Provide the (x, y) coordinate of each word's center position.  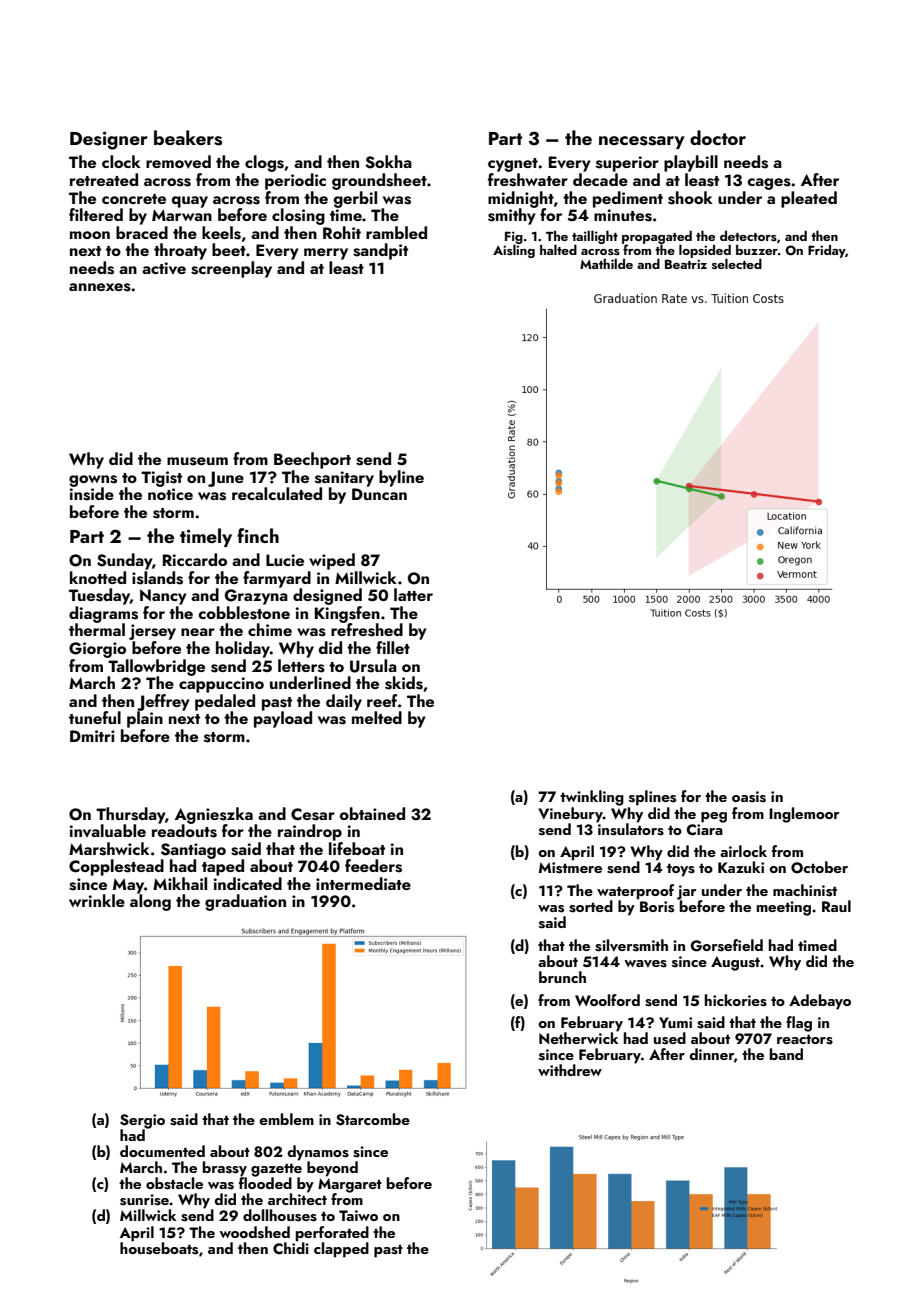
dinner (711, 1054)
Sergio (142, 1121)
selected (737, 263)
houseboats (159, 1248)
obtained (372, 813)
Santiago (193, 851)
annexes (100, 287)
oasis (749, 797)
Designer (109, 140)
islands (157, 578)
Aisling (514, 251)
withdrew (570, 1070)
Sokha (388, 162)
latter (413, 594)
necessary (642, 142)
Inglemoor (804, 815)
